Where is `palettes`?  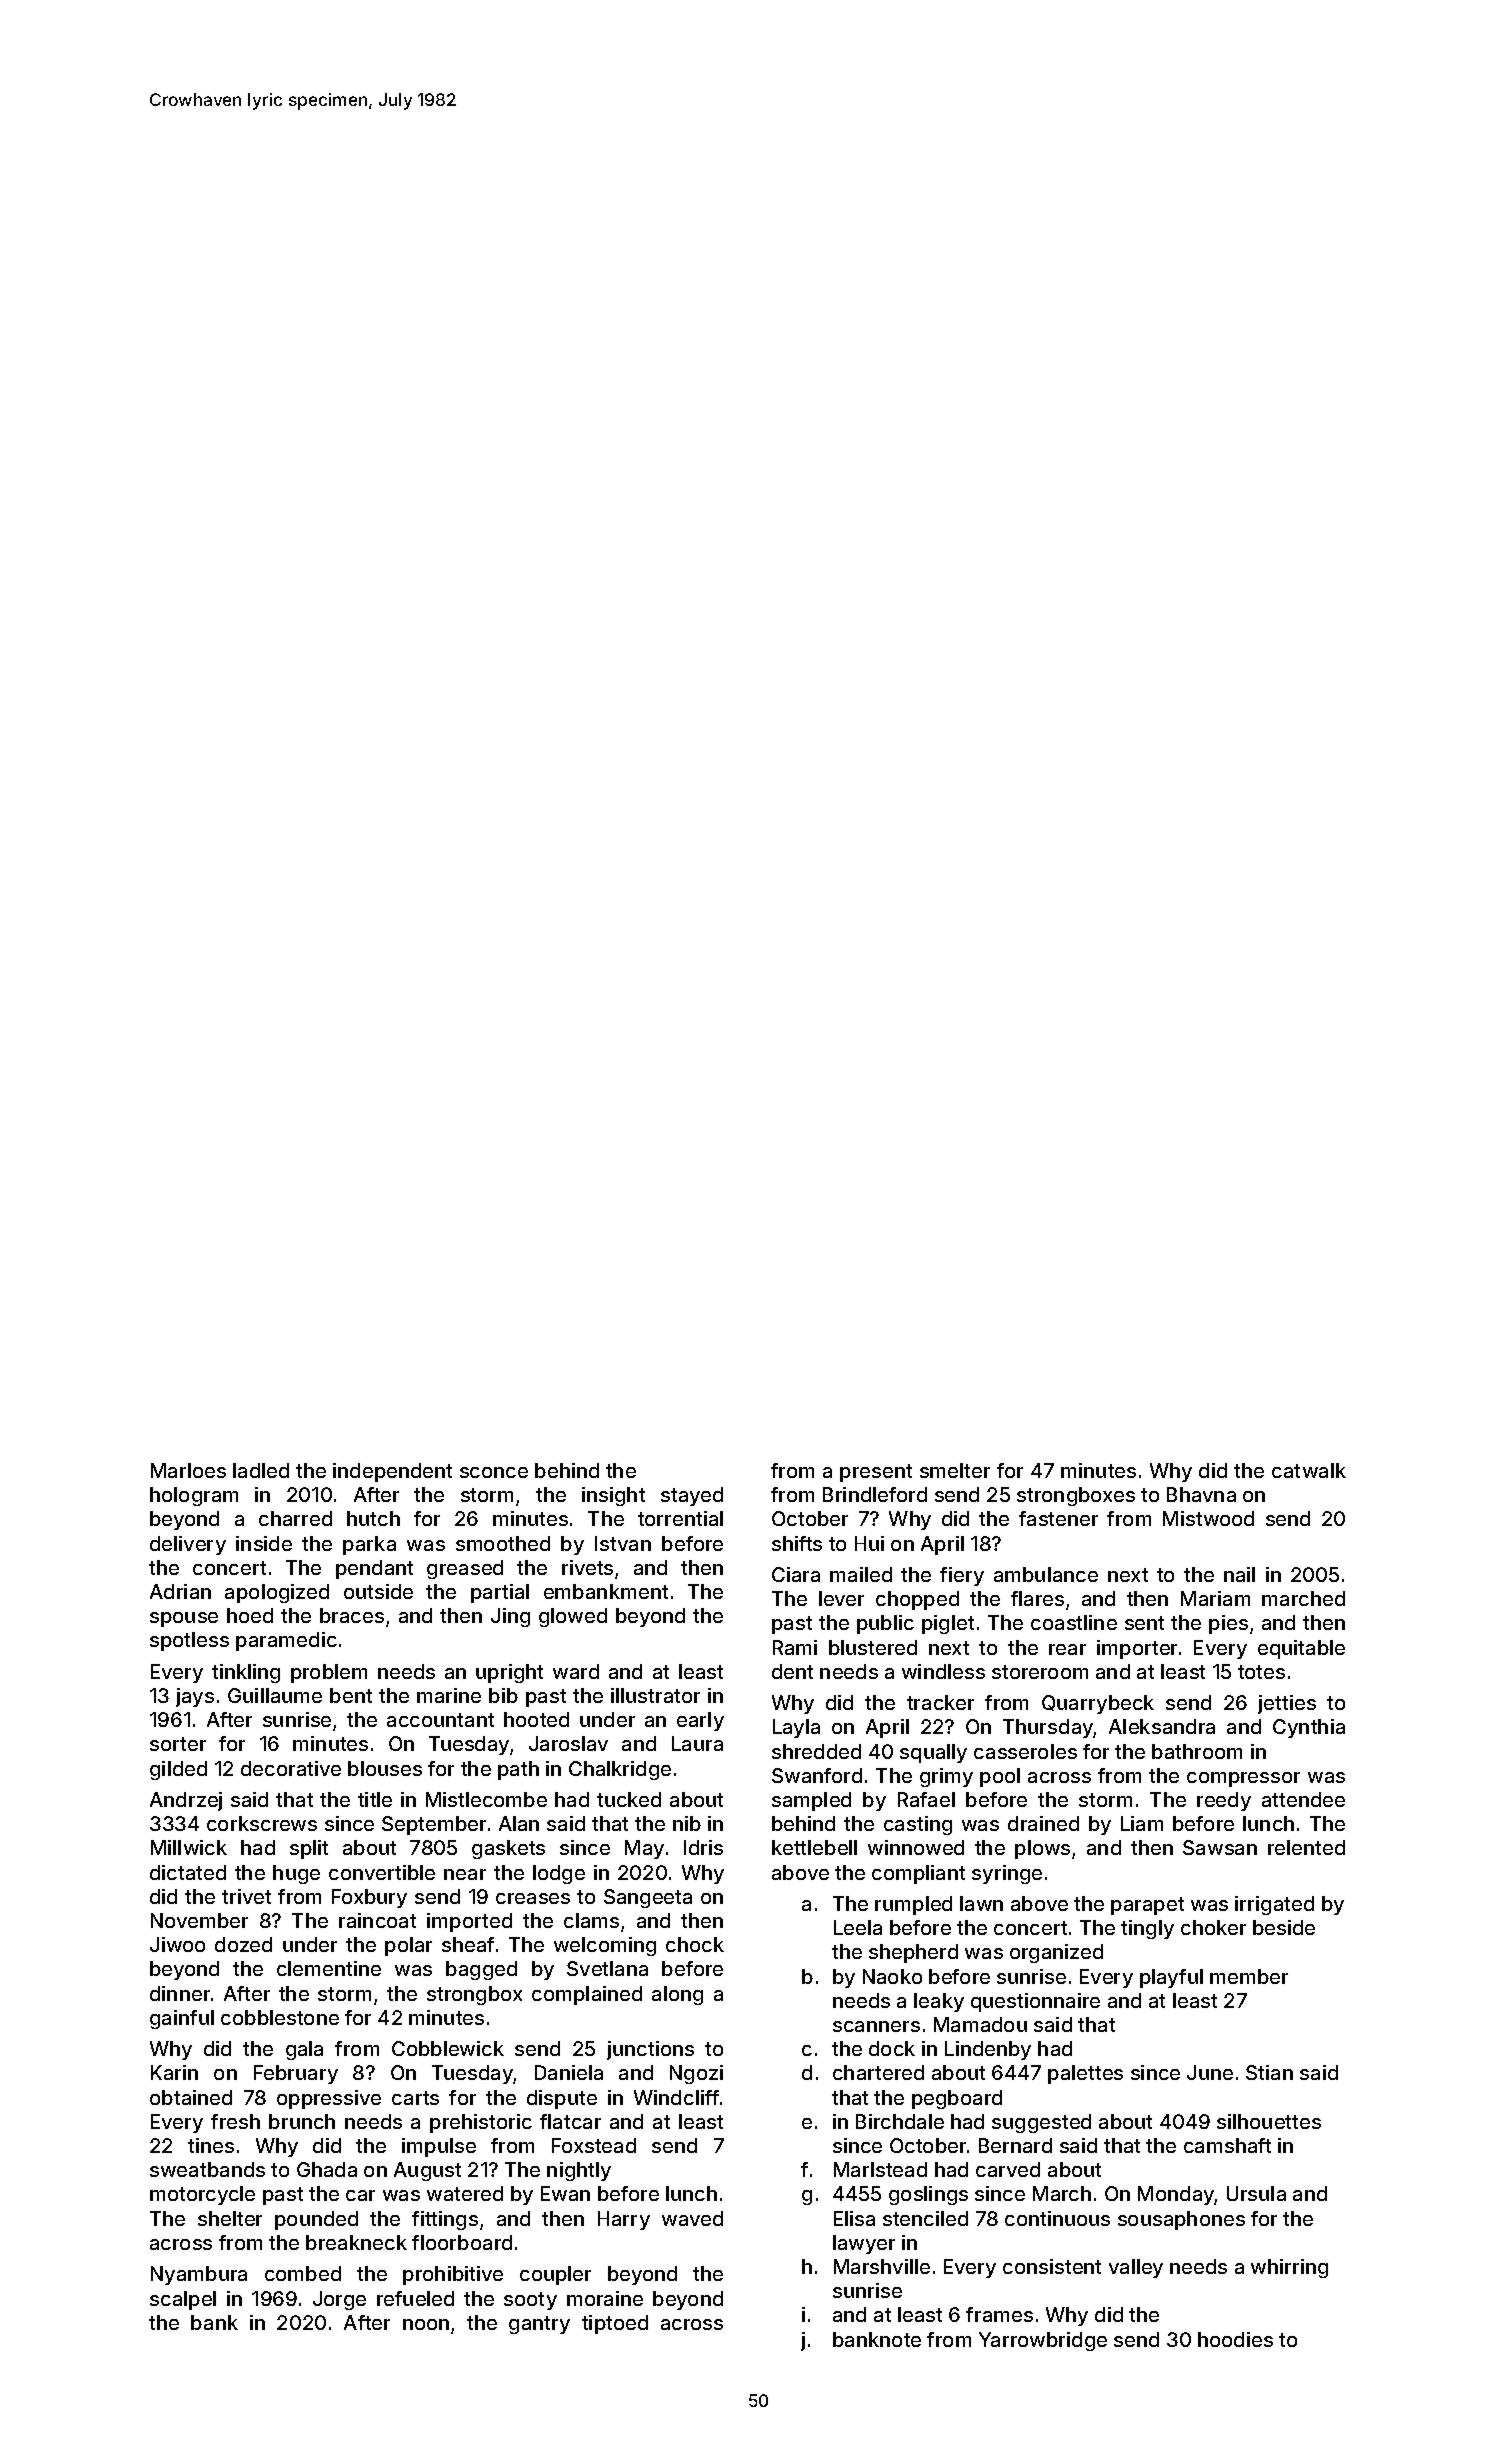 palettes is located at coordinates (1085, 2074).
